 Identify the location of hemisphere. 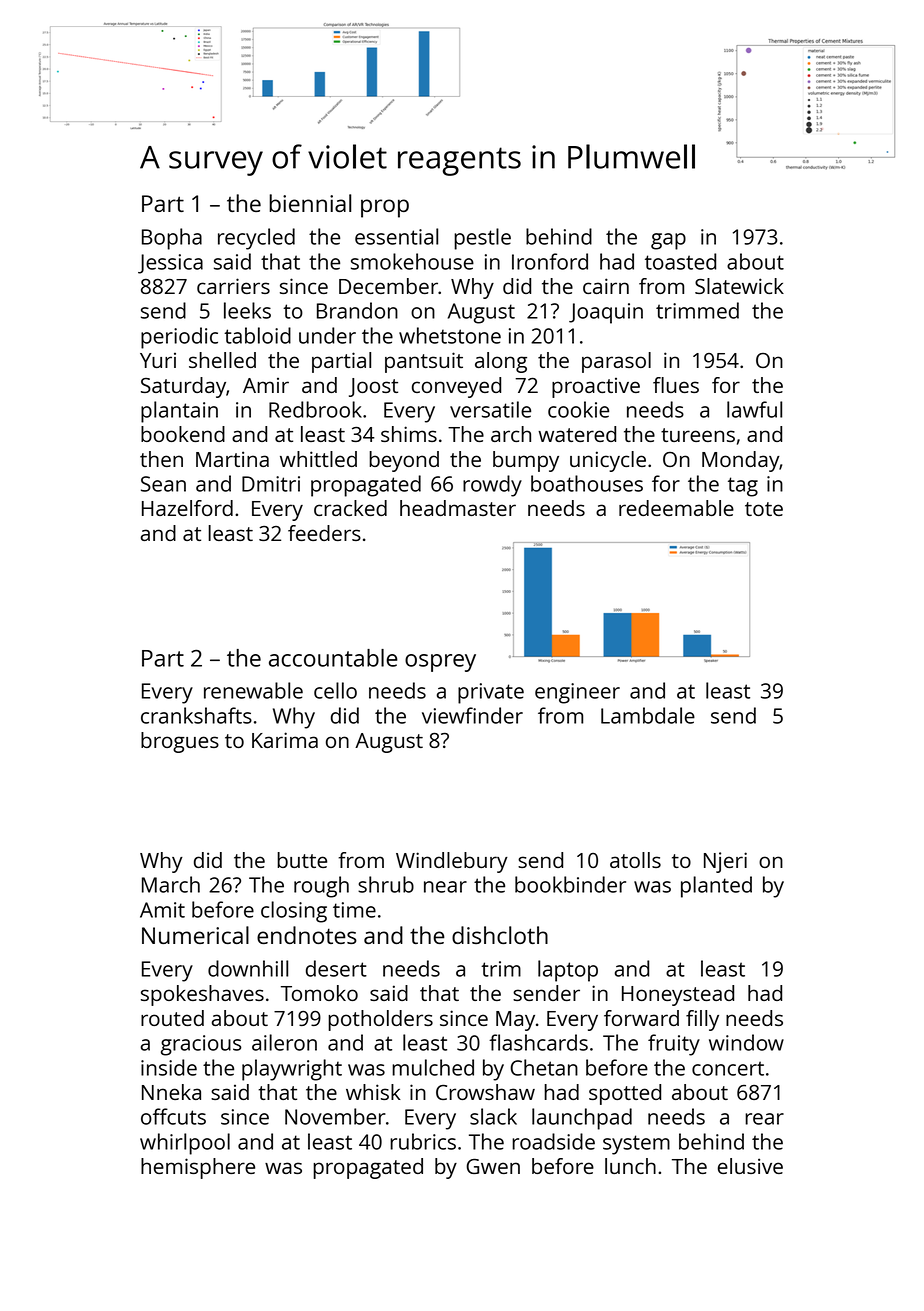
(198, 1168).
